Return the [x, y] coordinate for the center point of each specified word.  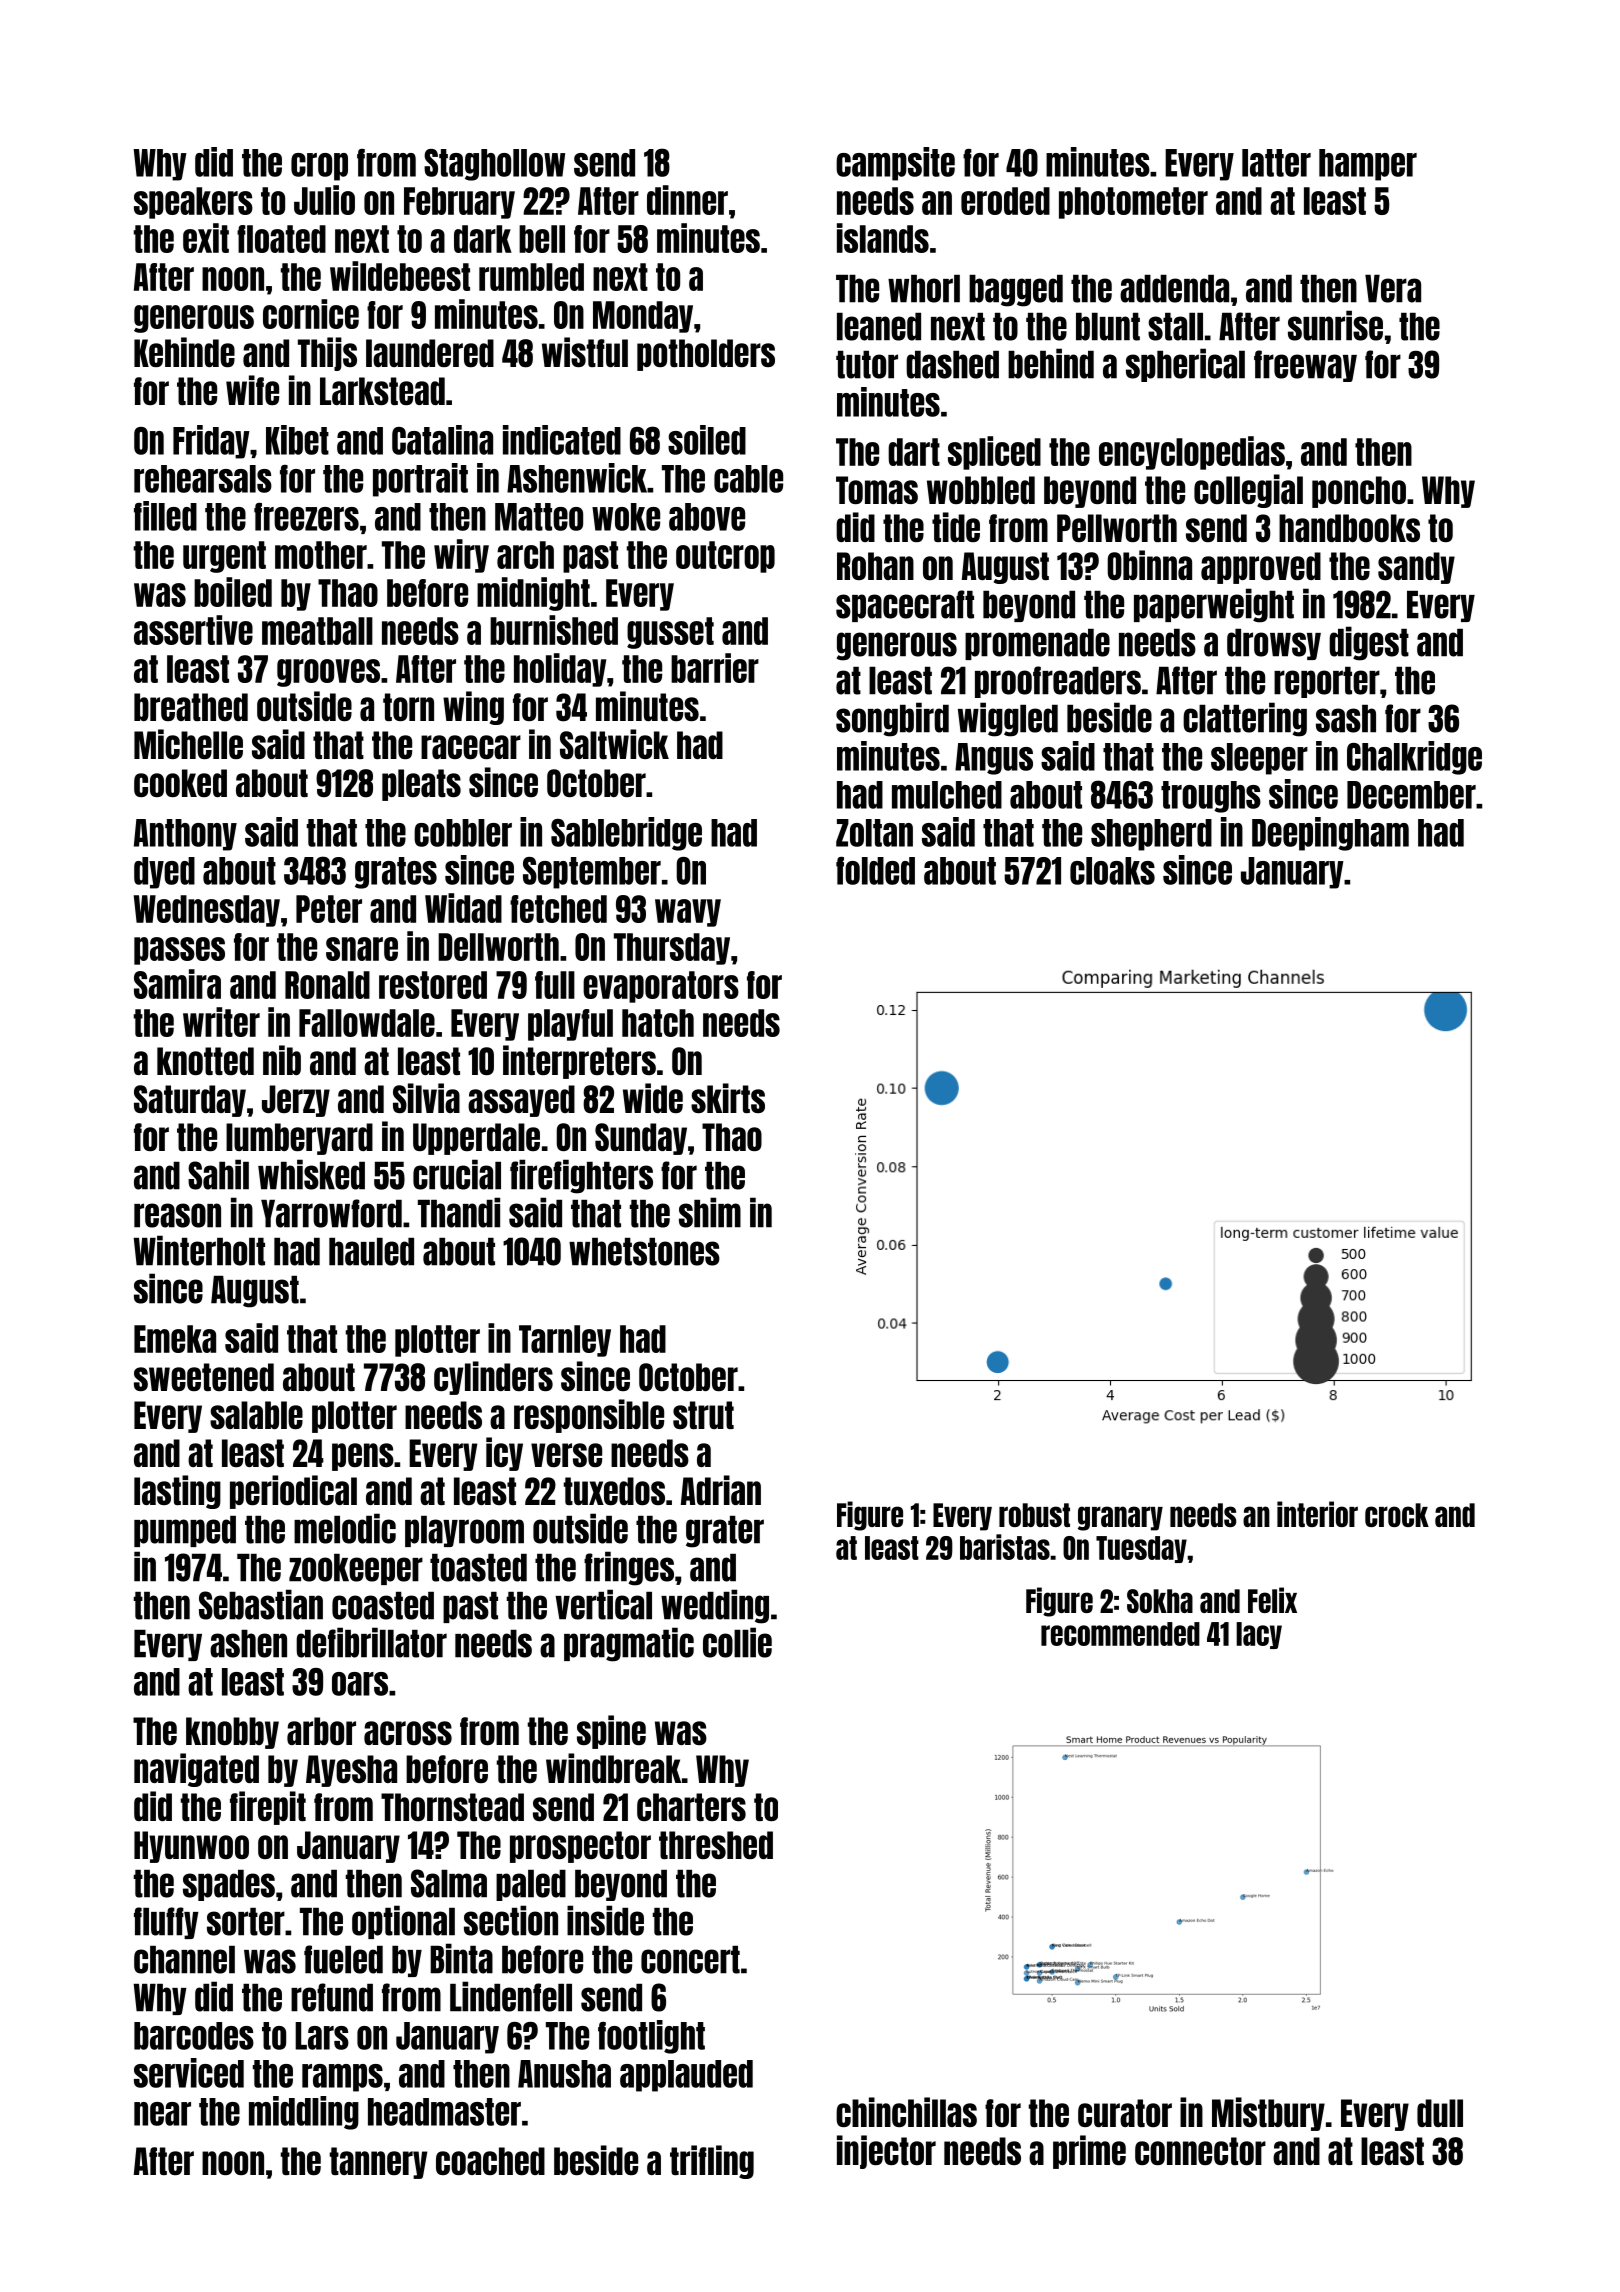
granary [1120, 1518]
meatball [317, 631]
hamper [1368, 165]
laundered [430, 353]
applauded [686, 2076]
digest [1369, 643]
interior [1317, 1514]
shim [710, 1212]
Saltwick [614, 744]
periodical [293, 1492]
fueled [343, 1959]
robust [1034, 1515]
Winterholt [199, 1250]
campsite [895, 164]
